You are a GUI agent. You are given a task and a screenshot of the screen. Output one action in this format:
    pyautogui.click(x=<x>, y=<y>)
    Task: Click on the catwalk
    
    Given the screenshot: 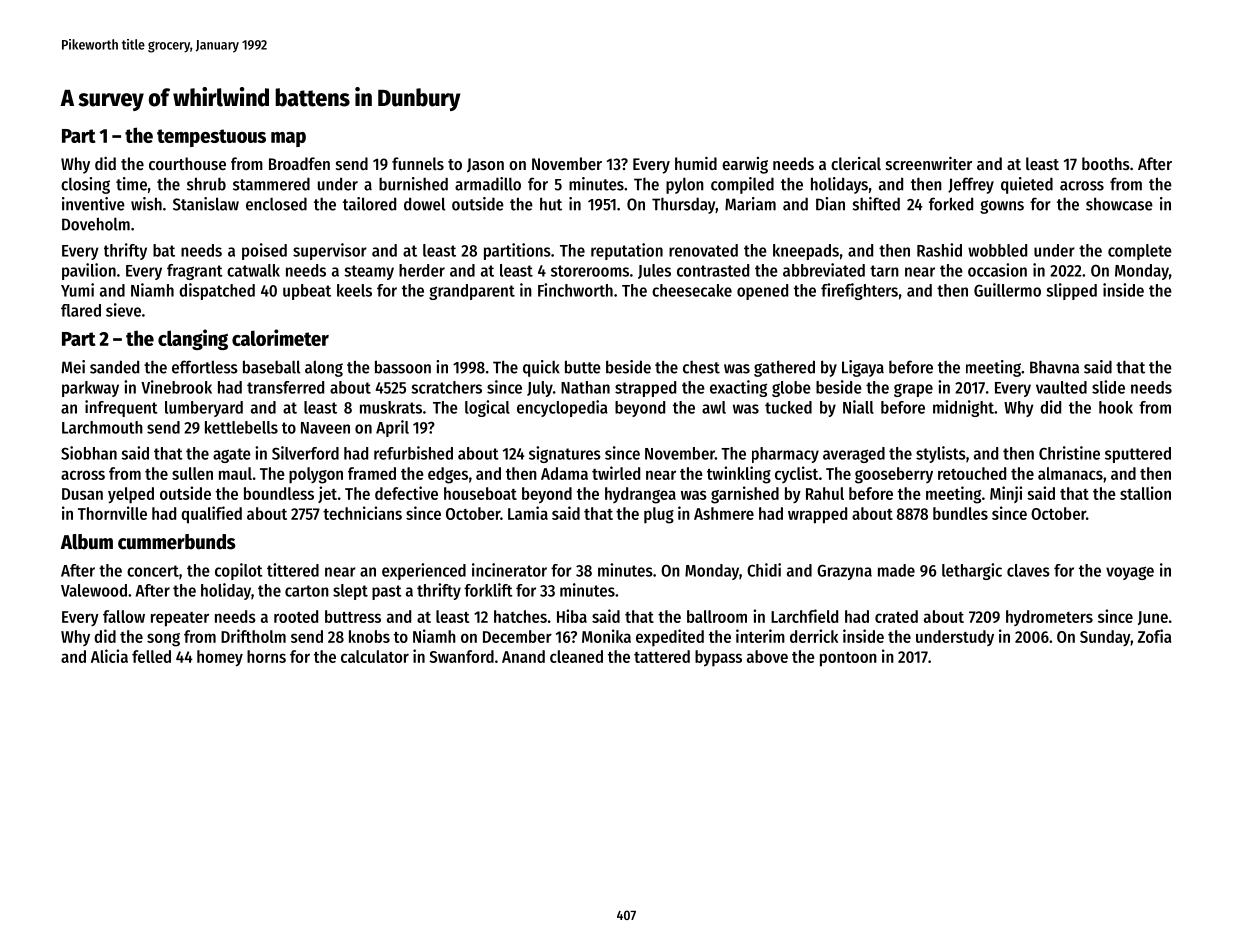 What is the action you would take?
    pyautogui.click(x=253, y=270)
